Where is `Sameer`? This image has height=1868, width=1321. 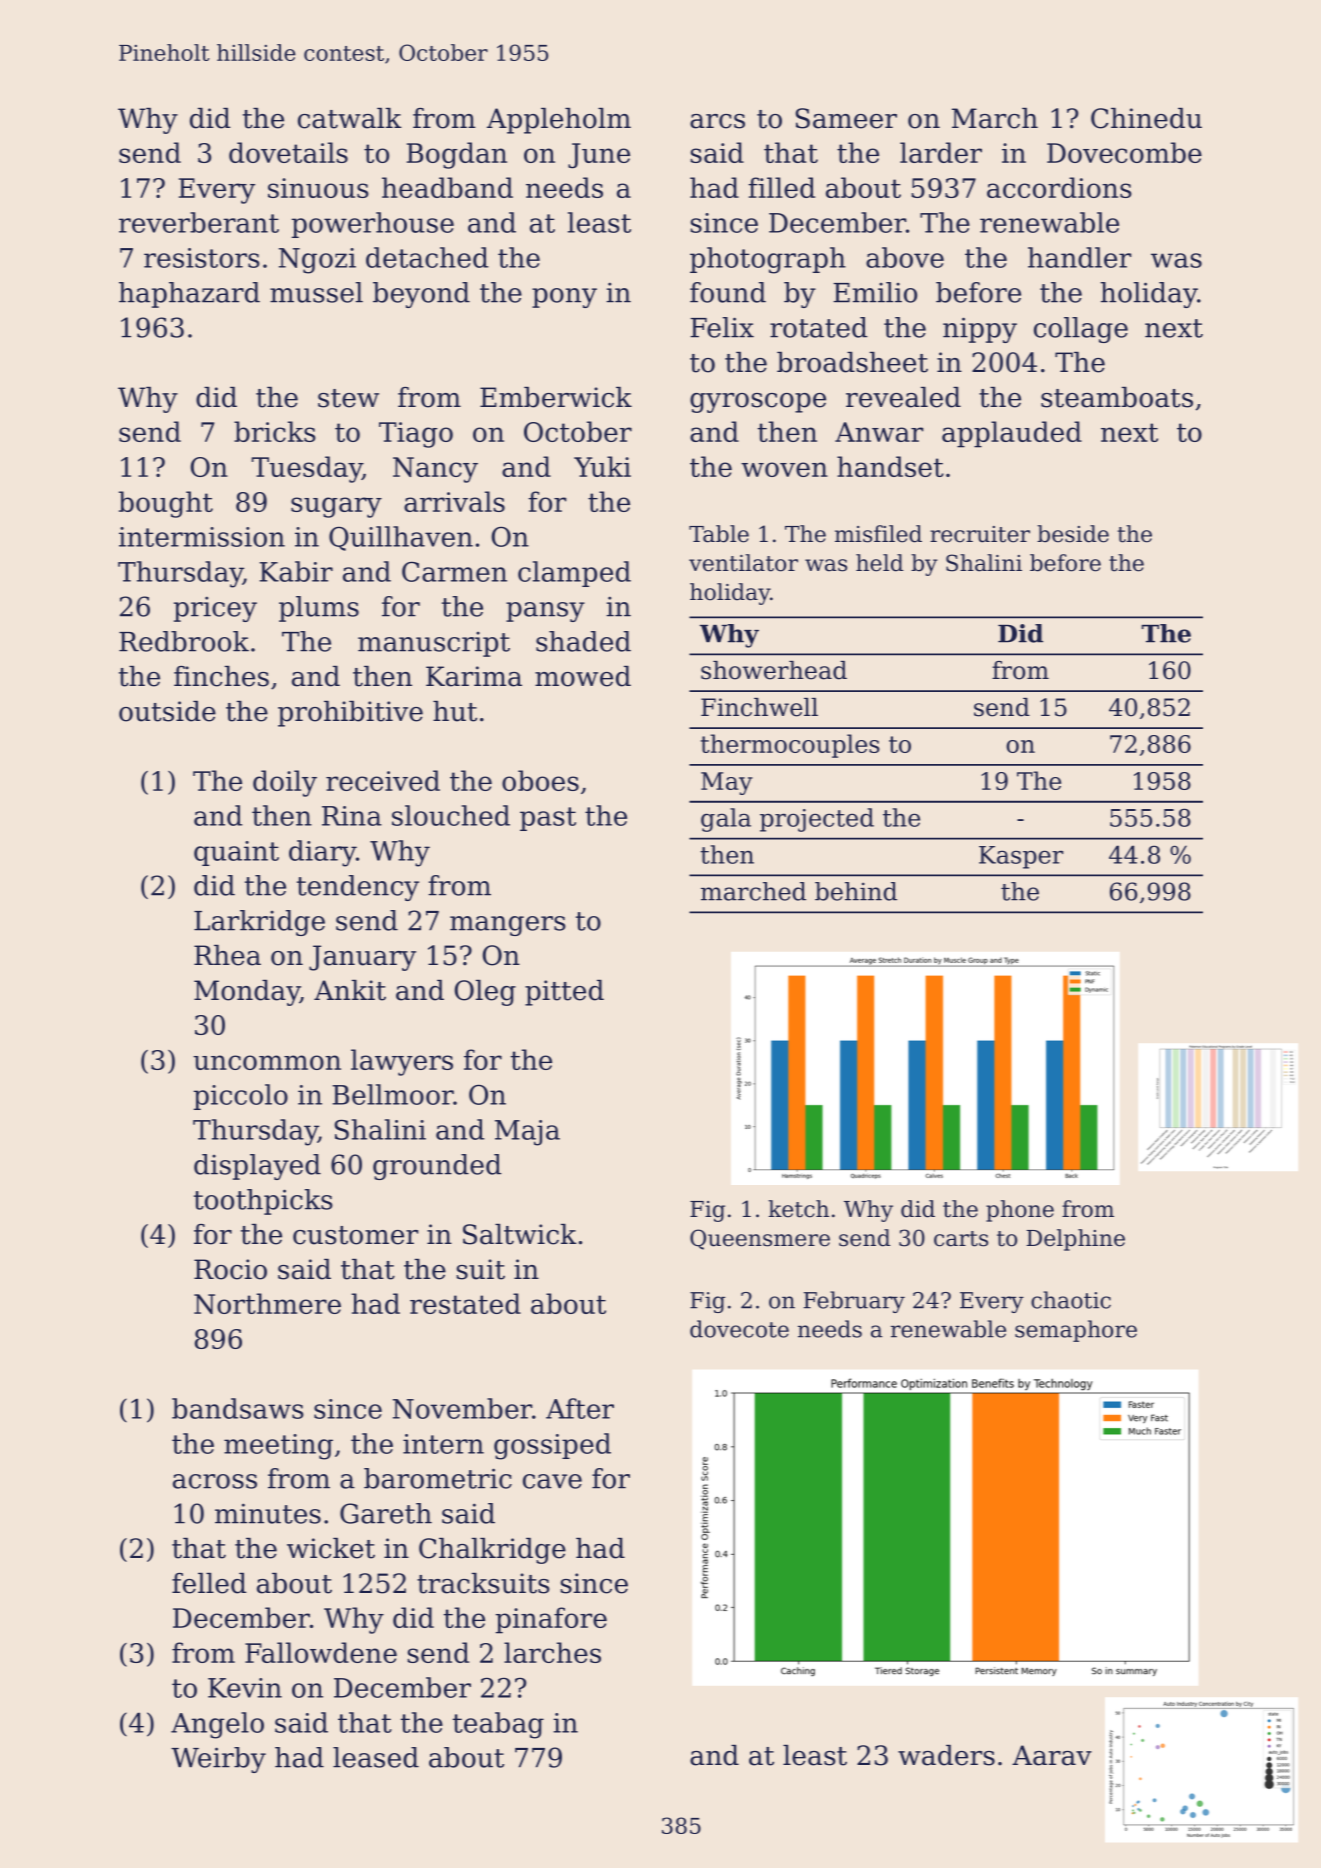
Sameer is located at coordinates (846, 118).
